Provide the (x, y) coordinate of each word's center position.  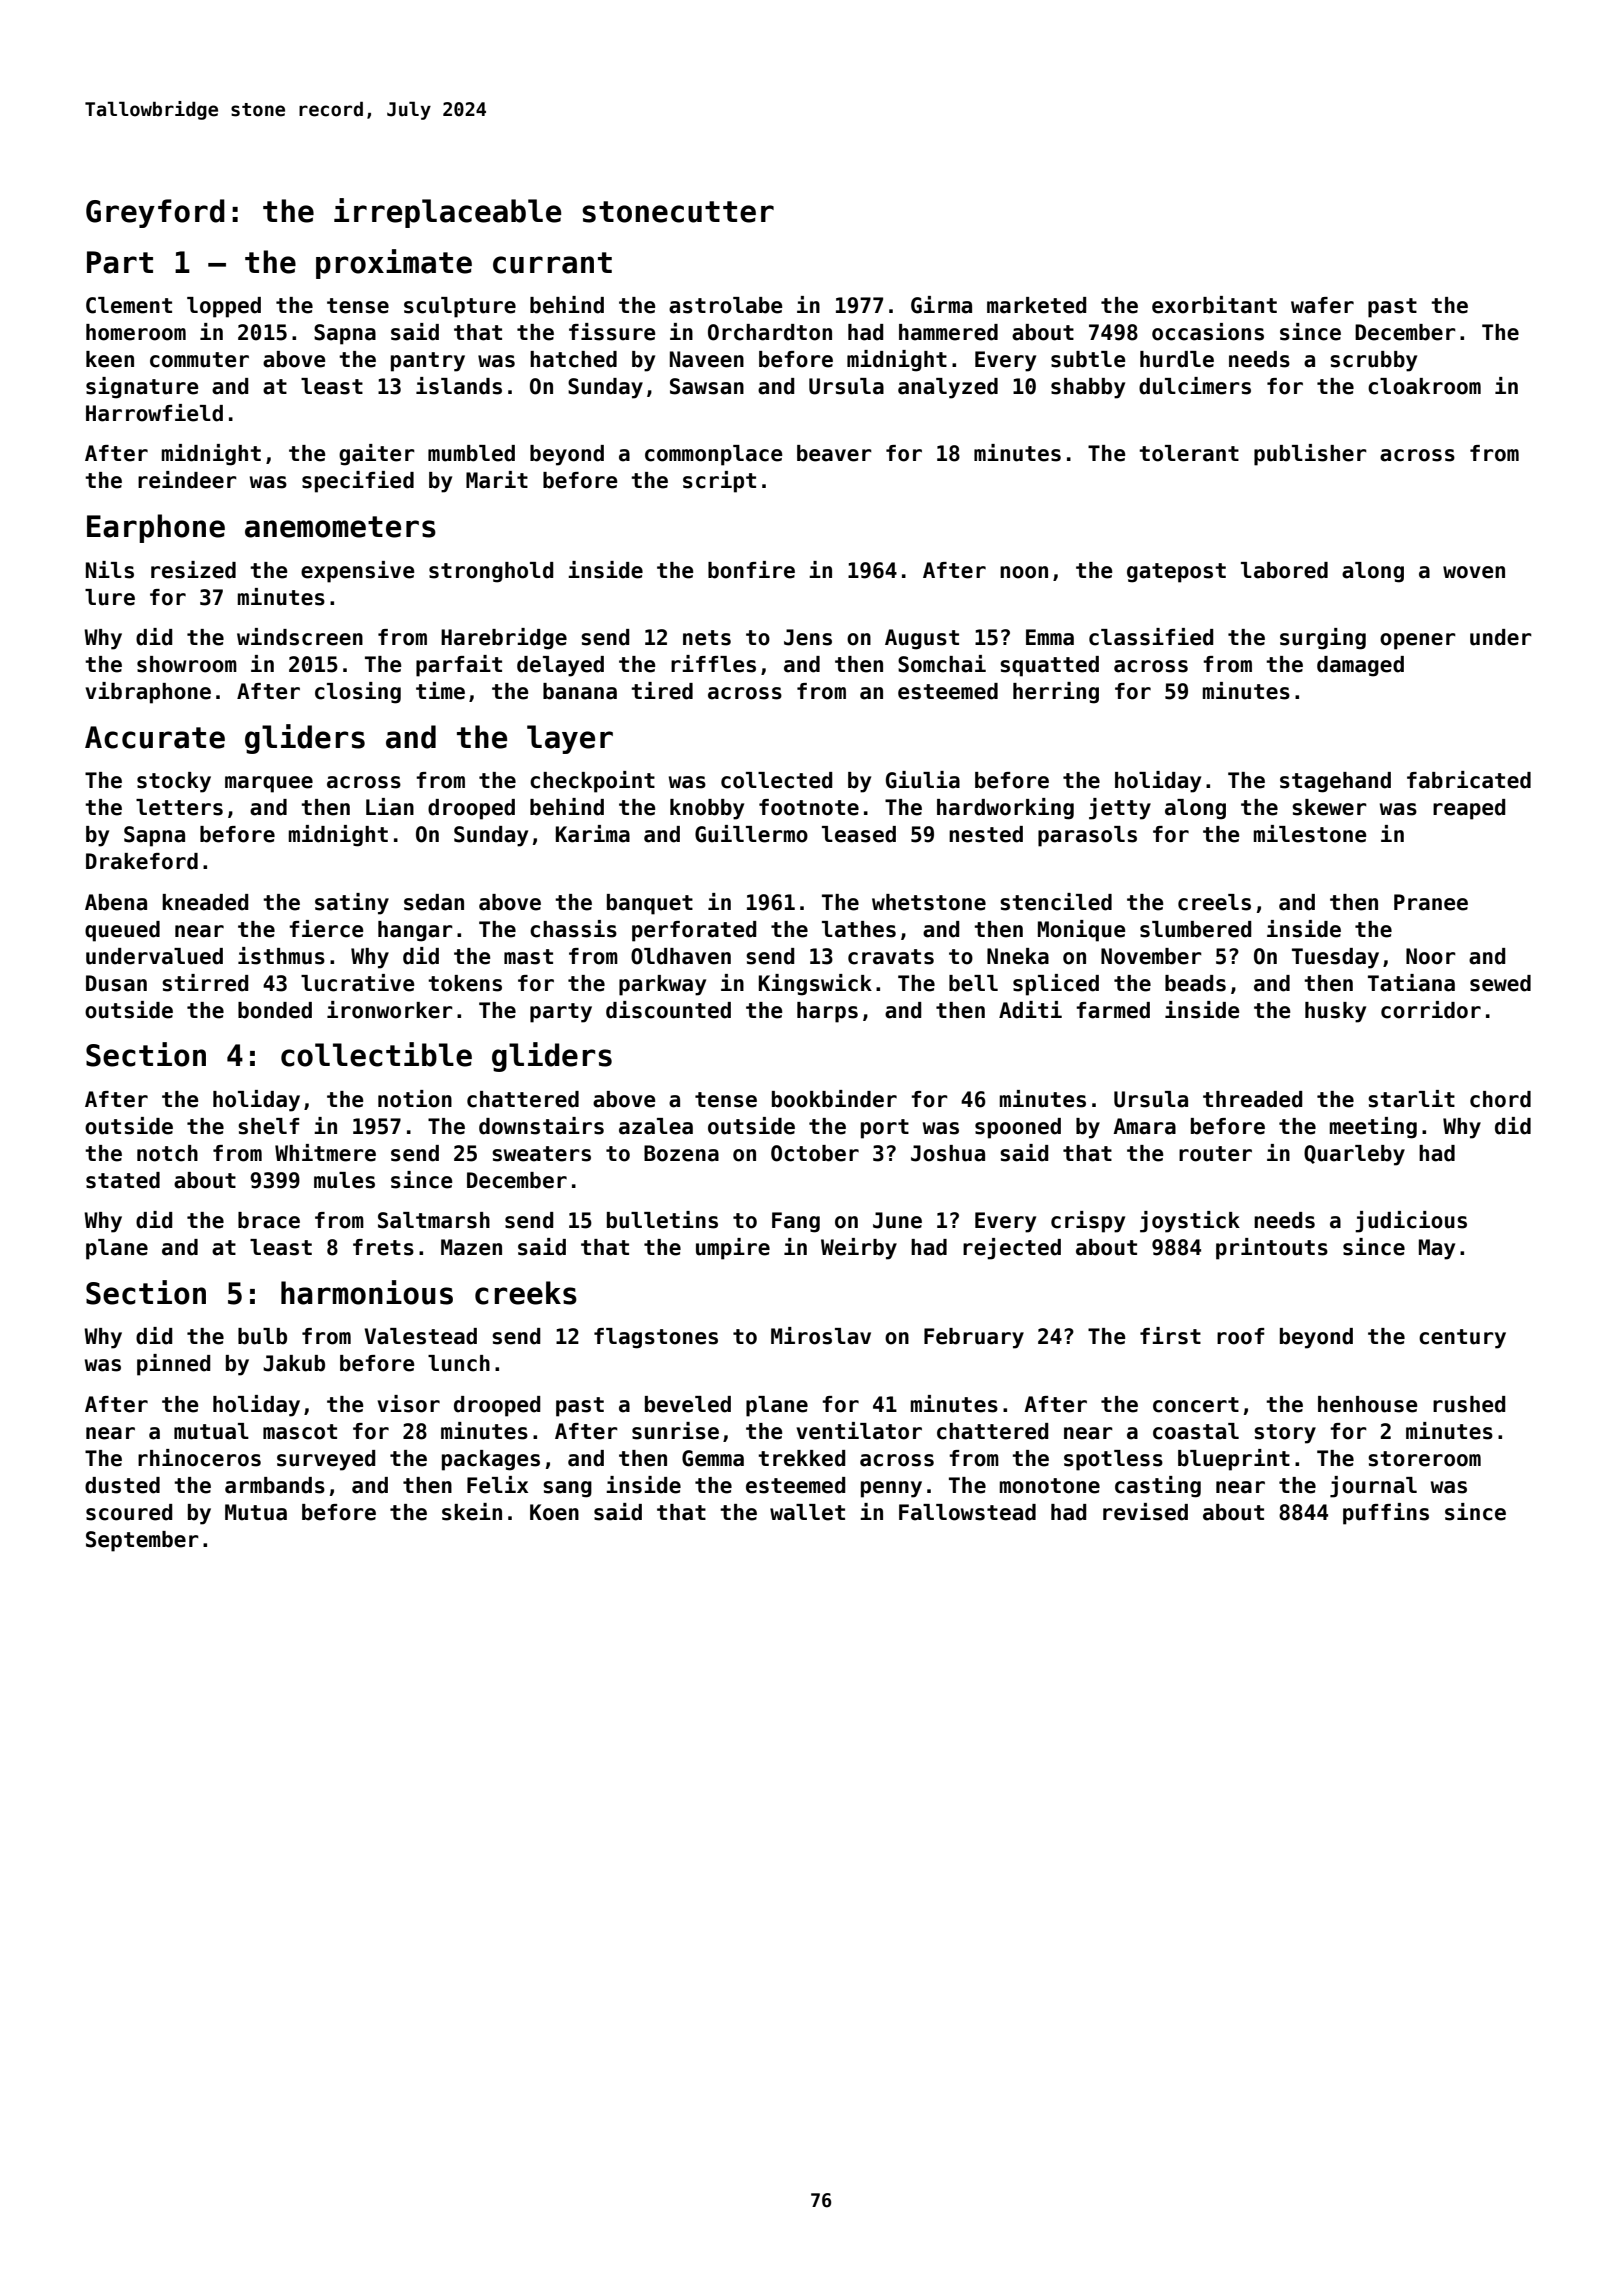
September (142, 1541)
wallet (807, 1512)
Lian (390, 807)
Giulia (923, 780)
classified (1151, 637)
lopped (224, 307)
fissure (612, 332)
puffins (1386, 1514)
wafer (1322, 305)
